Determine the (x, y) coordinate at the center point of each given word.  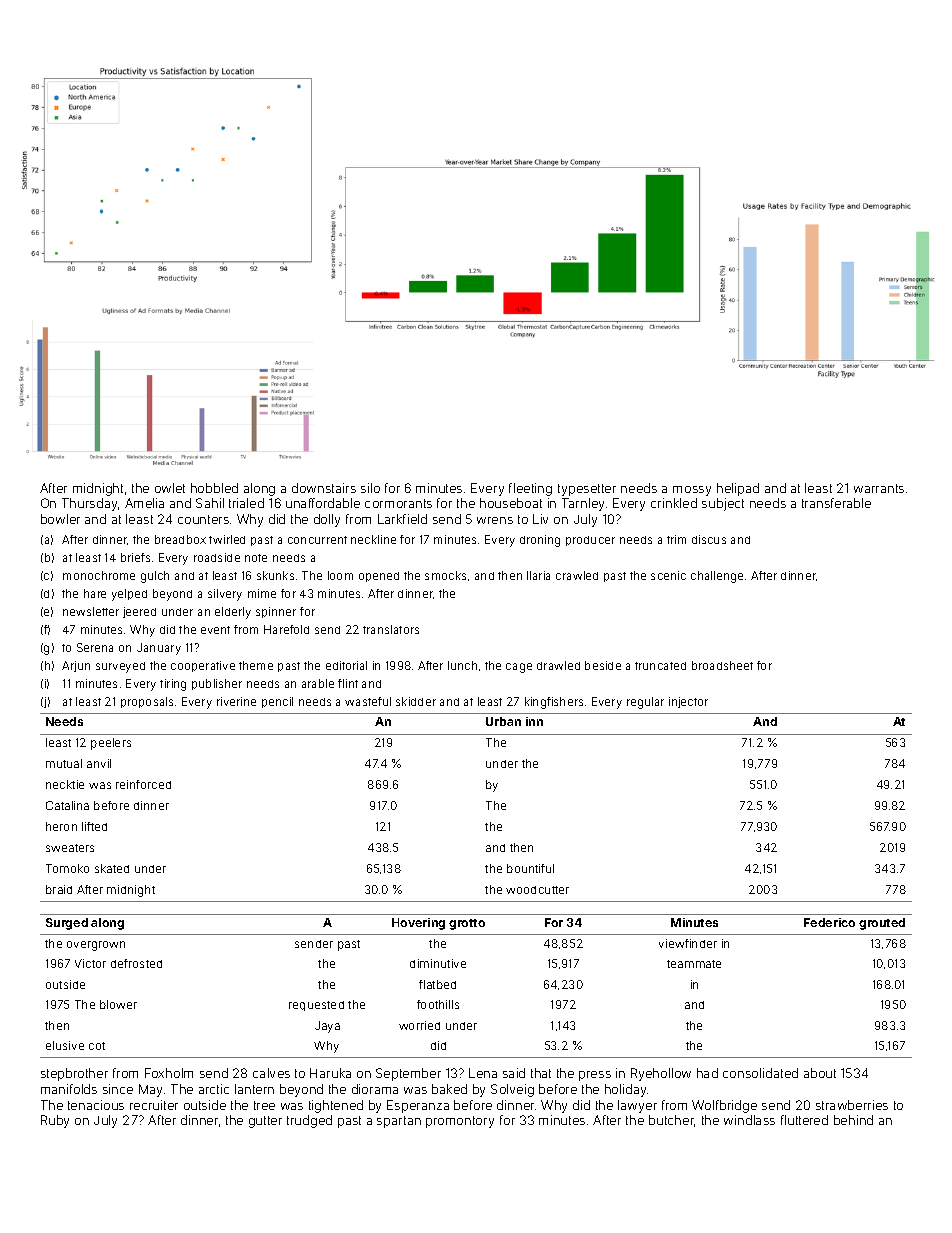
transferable (836, 503)
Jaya (327, 1027)
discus (709, 539)
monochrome (99, 575)
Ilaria (538, 575)
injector (688, 702)
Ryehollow (661, 1074)
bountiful (530, 868)
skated (112, 868)
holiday (626, 1090)
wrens (495, 520)
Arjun (76, 666)
